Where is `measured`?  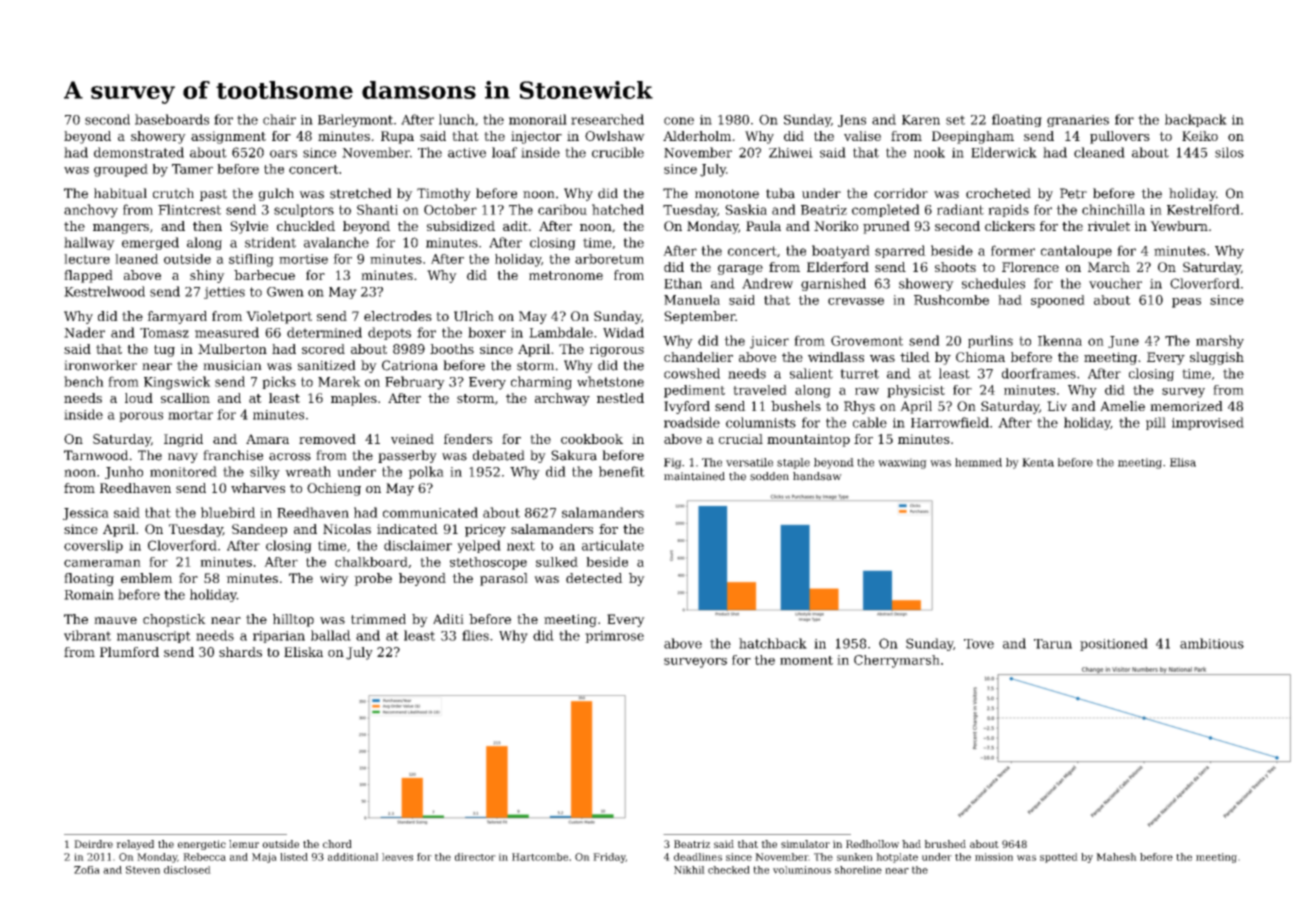
measured is located at coordinates (227, 332).
